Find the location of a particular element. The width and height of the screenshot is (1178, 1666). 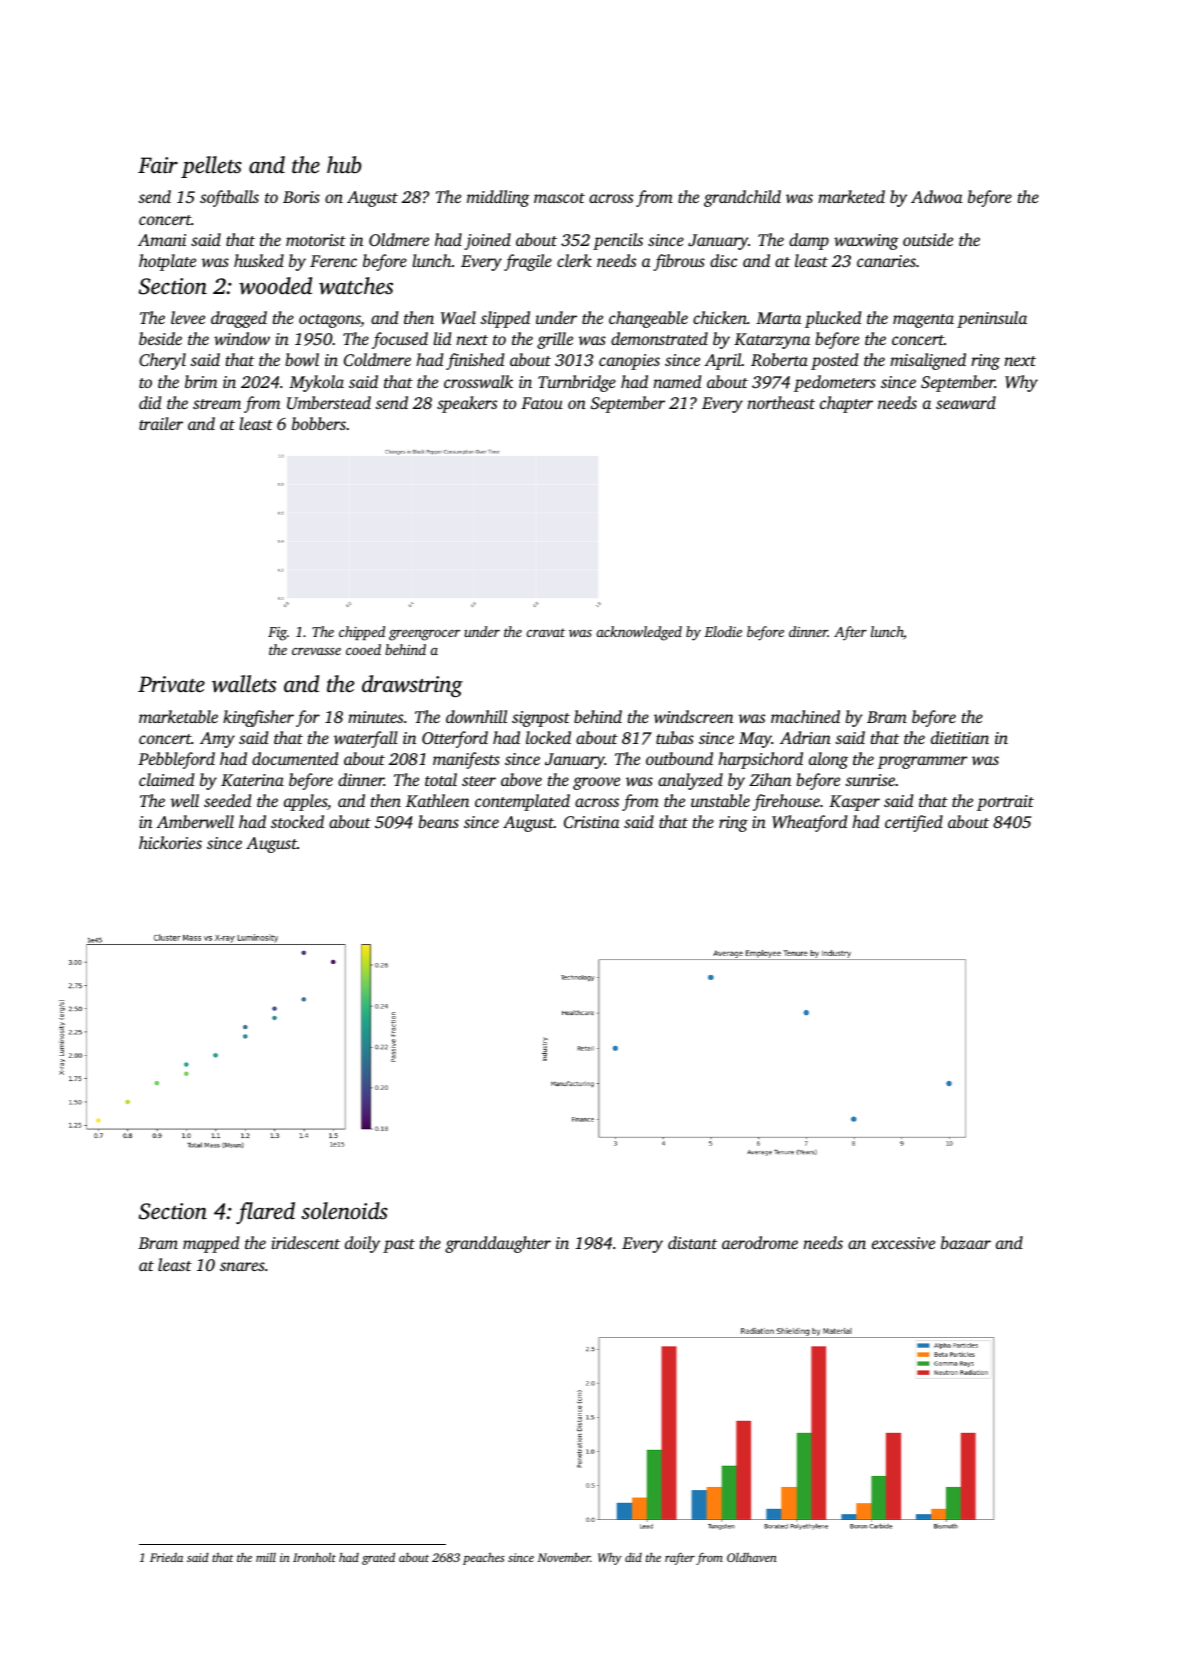

Frieda is located at coordinates (166, 1557).
